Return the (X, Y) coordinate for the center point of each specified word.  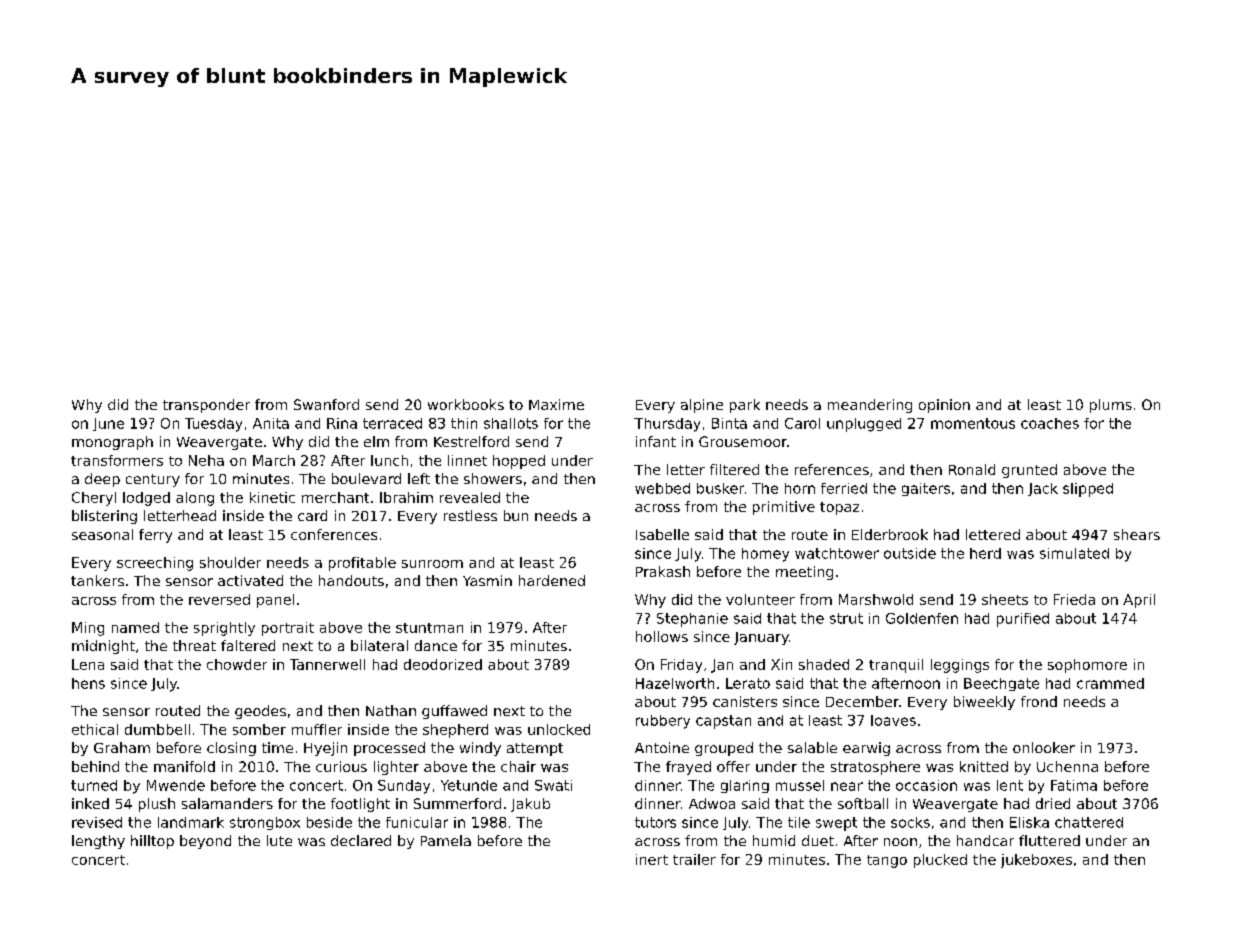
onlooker (1044, 747)
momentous (973, 423)
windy (480, 749)
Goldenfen (922, 618)
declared (361, 840)
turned (94, 785)
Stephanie (692, 620)
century (153, 480)
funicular (417, 822)
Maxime (556, 404)
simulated (1074, 553)
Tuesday (213, 425)
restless (470, 515)
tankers (97, 580)
